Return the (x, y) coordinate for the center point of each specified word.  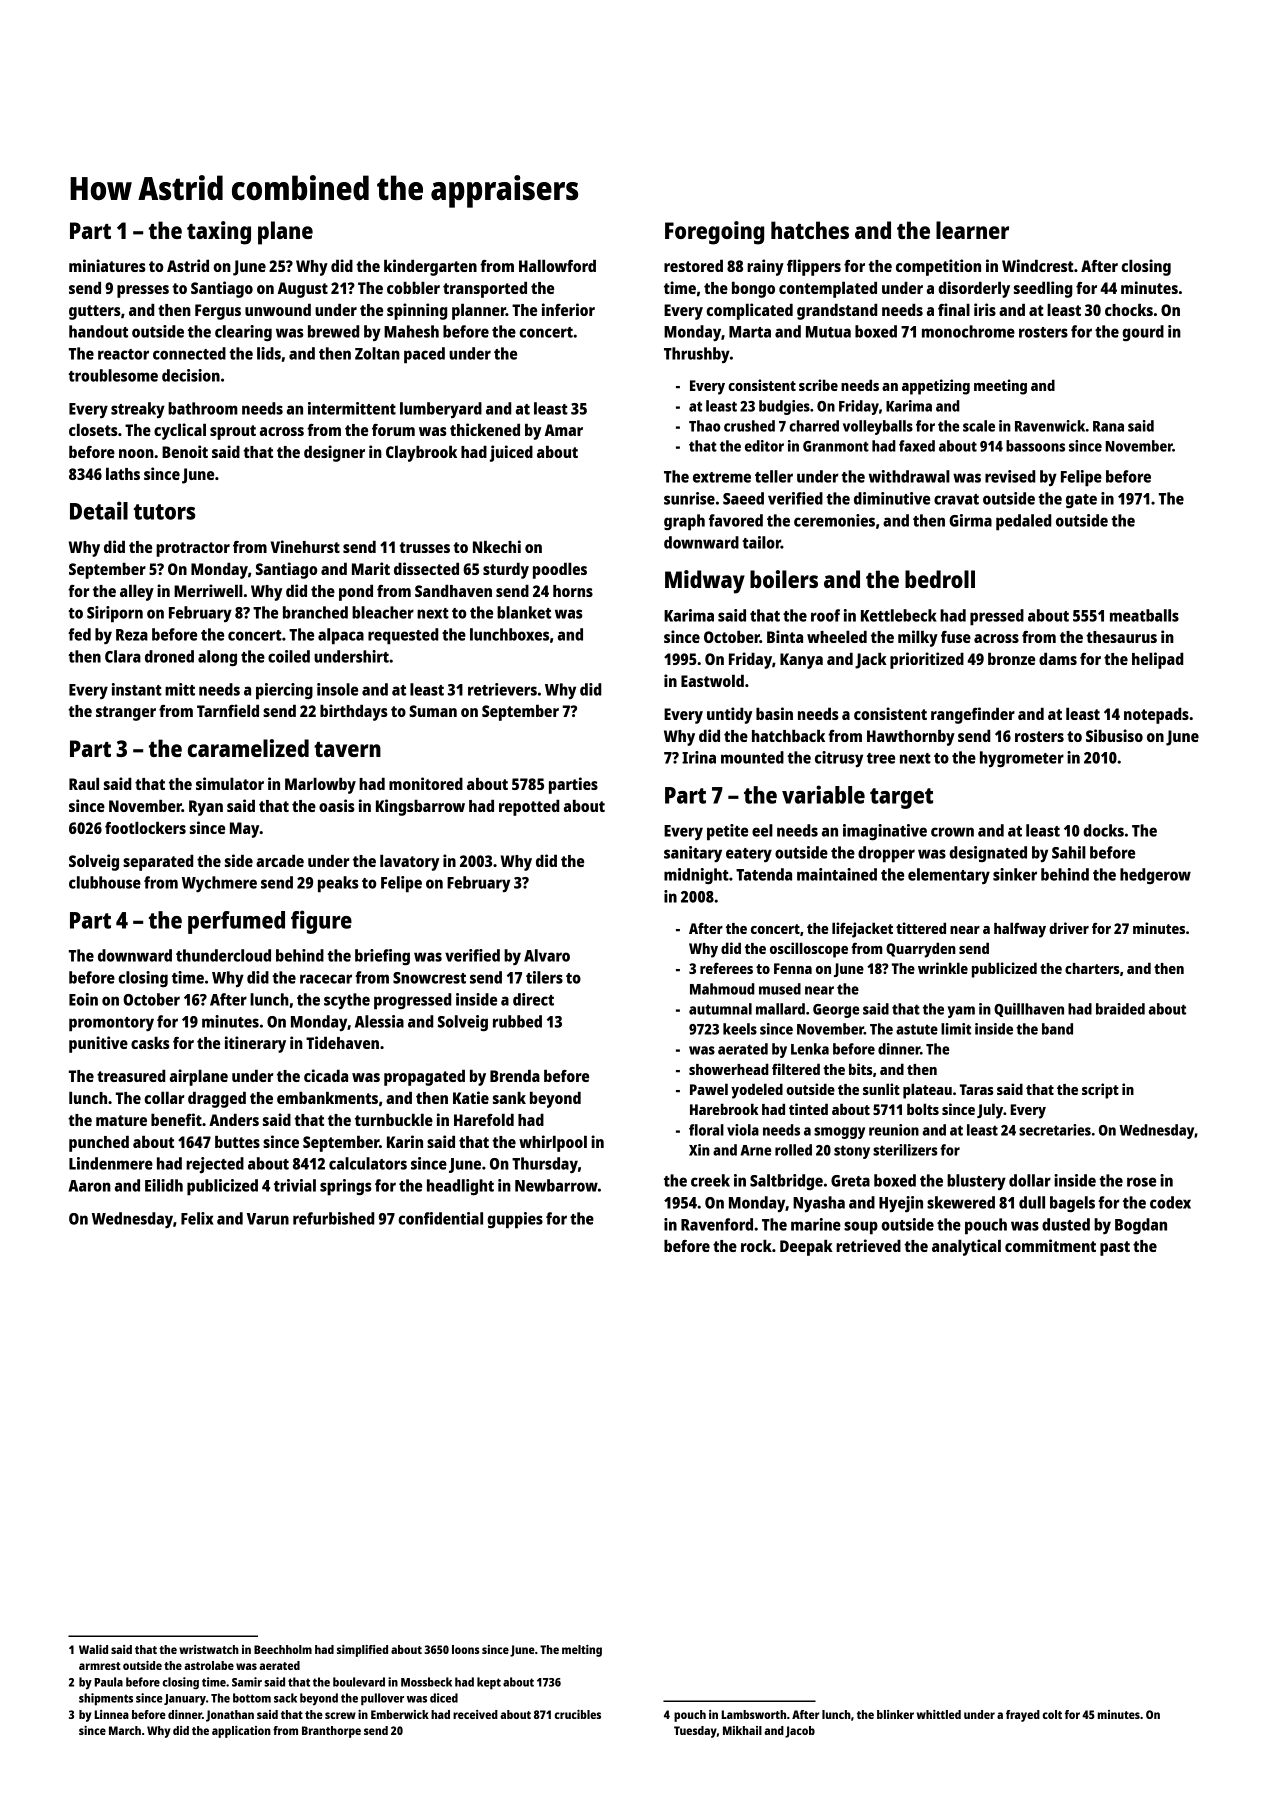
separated (158, 862)
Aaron (89, 1186)
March (125, 1730)
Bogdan (1141, 1226)
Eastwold (712, 680)
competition (938, 267)
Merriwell (208, 590)
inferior (568, 309)
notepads (1156, 715)
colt (1052, 1714)
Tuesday (695, 1732)
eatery (749, 855)
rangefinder (973, 715)
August (303, 290)
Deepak (806, 1247)
